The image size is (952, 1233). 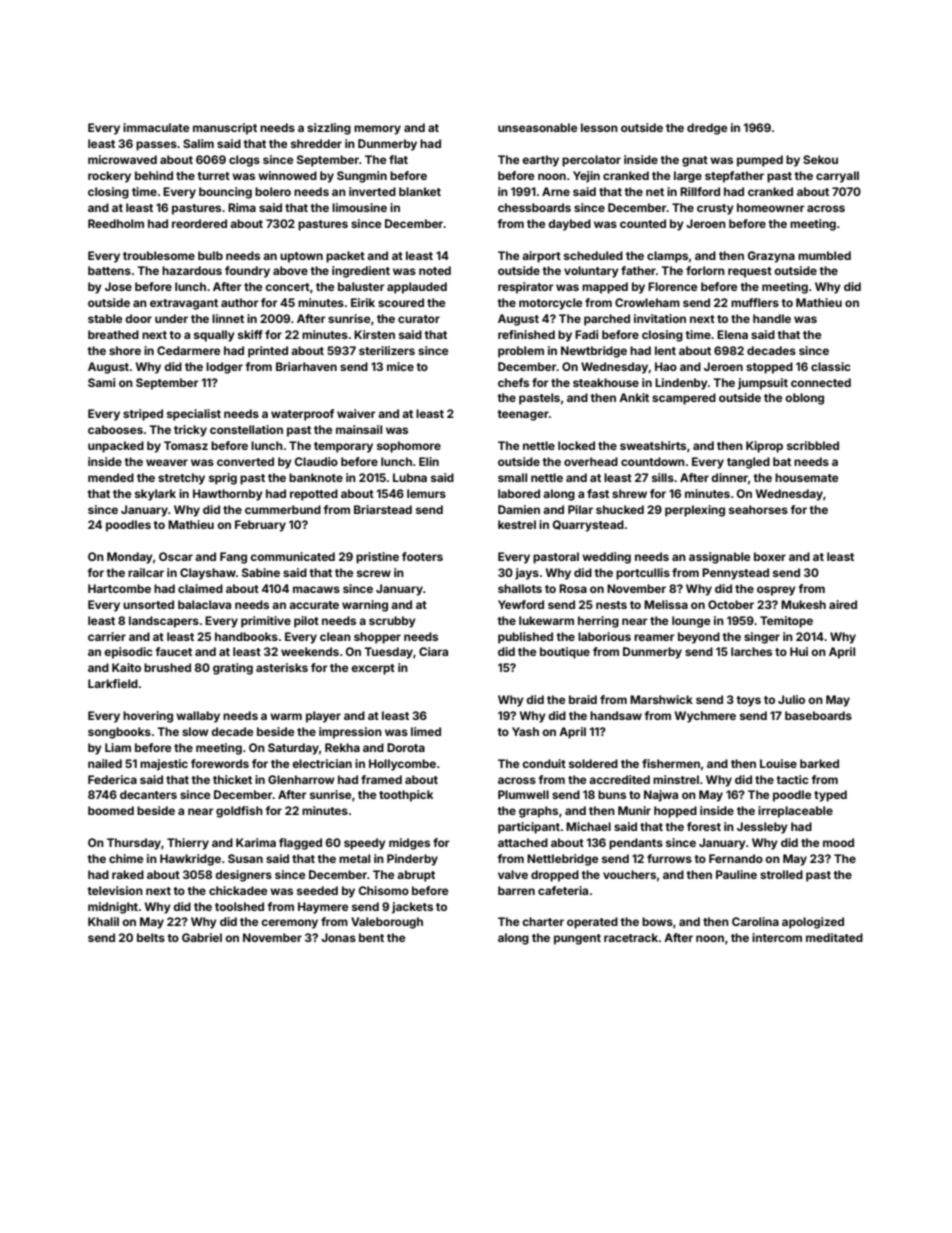 What do you see at coordinates (771, 257) in the document?
I see `Grazyna` at bounding box center [771, 257].
